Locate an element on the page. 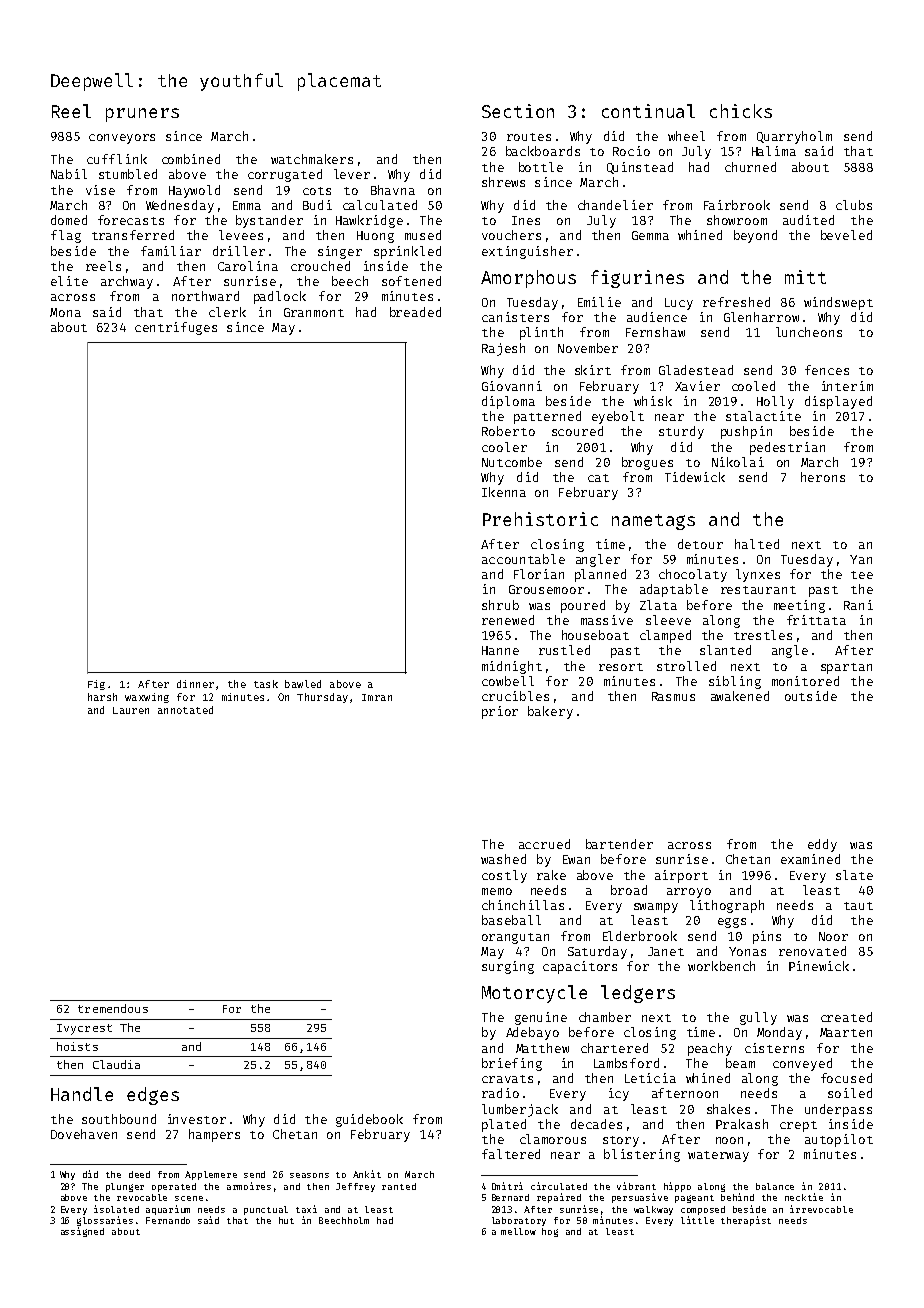  centrifuges is located at coordinates (176, 328).
